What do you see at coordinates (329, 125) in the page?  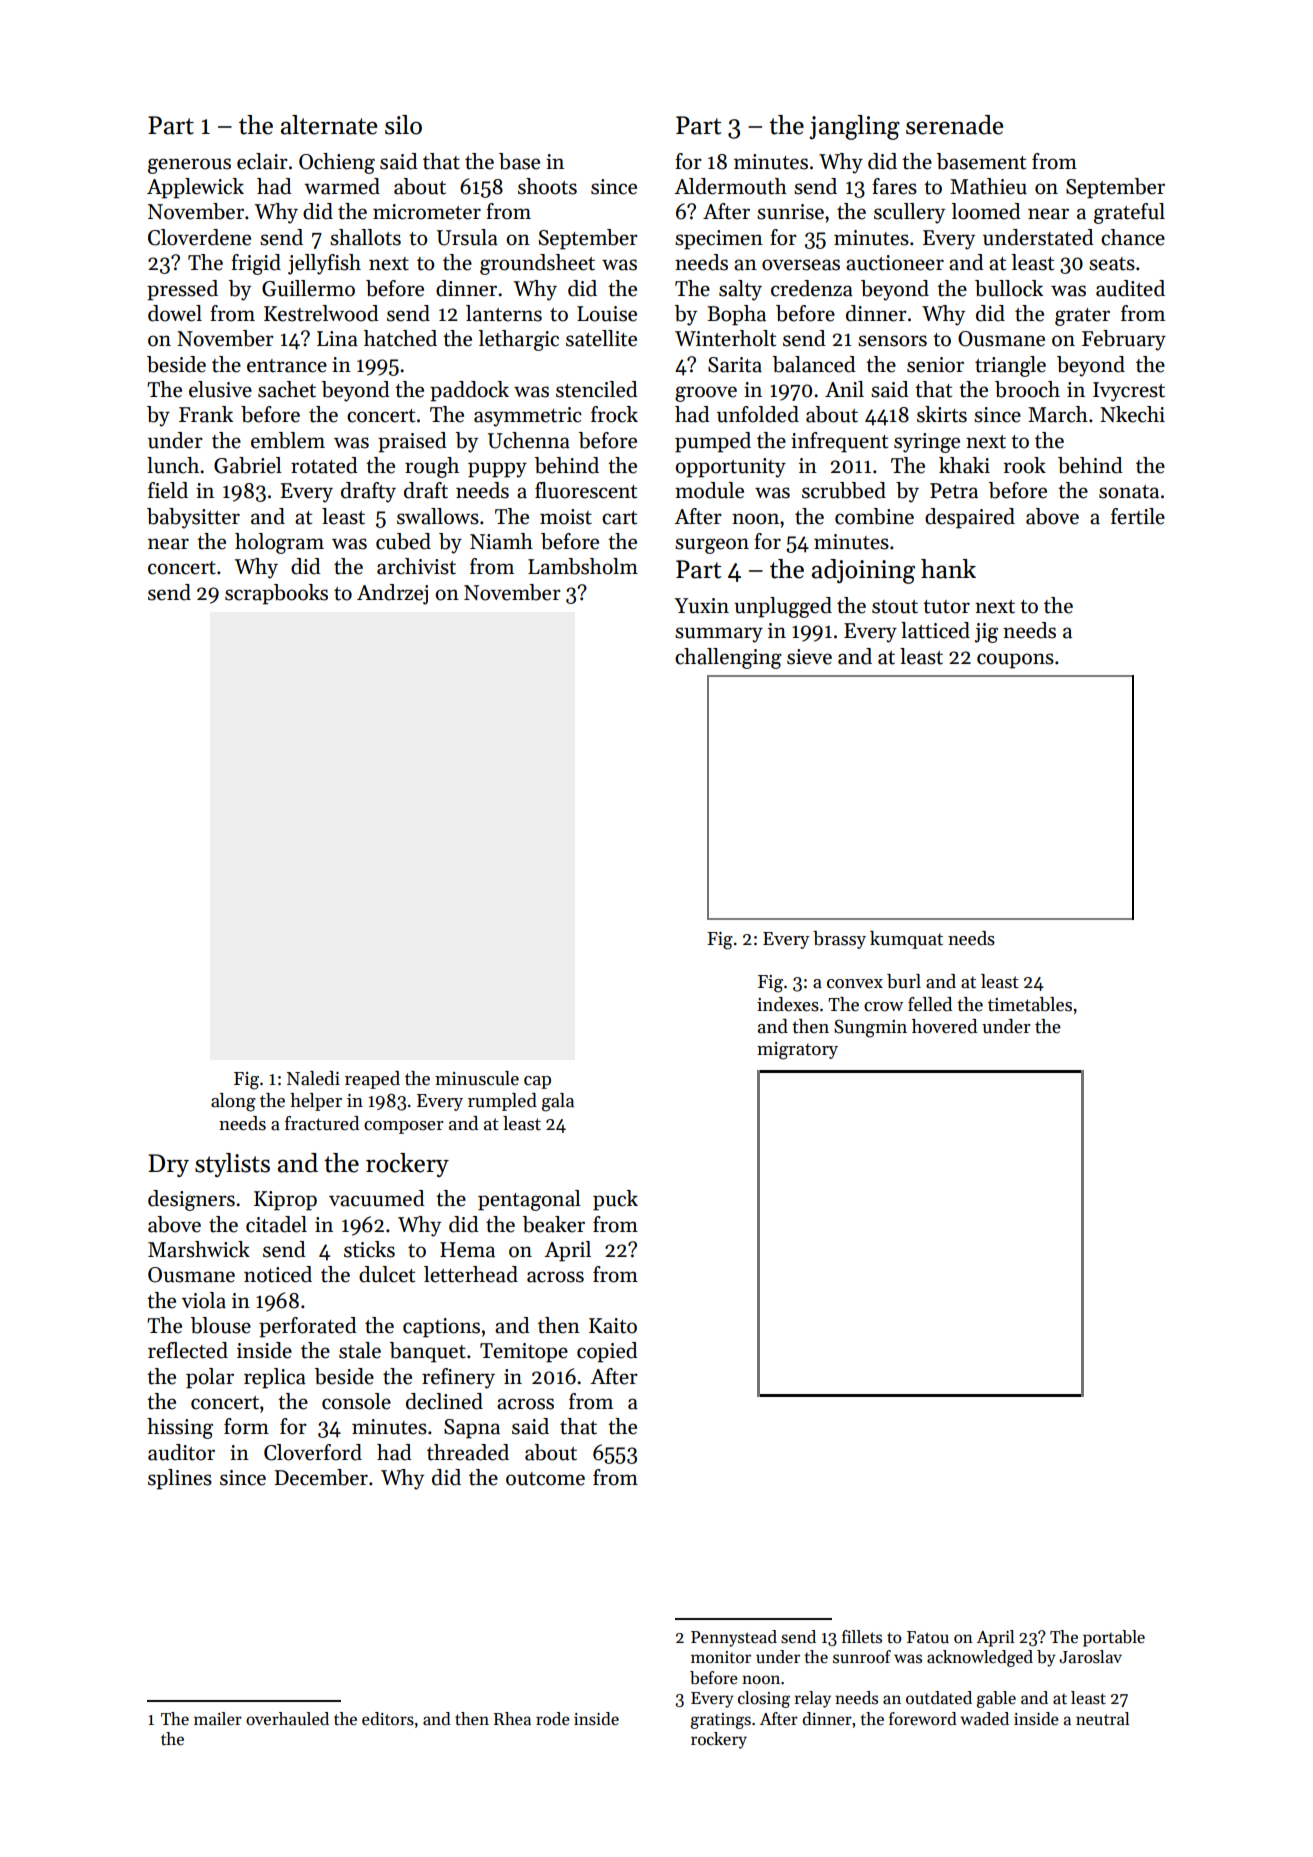 I see `alternate` at bounding box center [329, 125].
